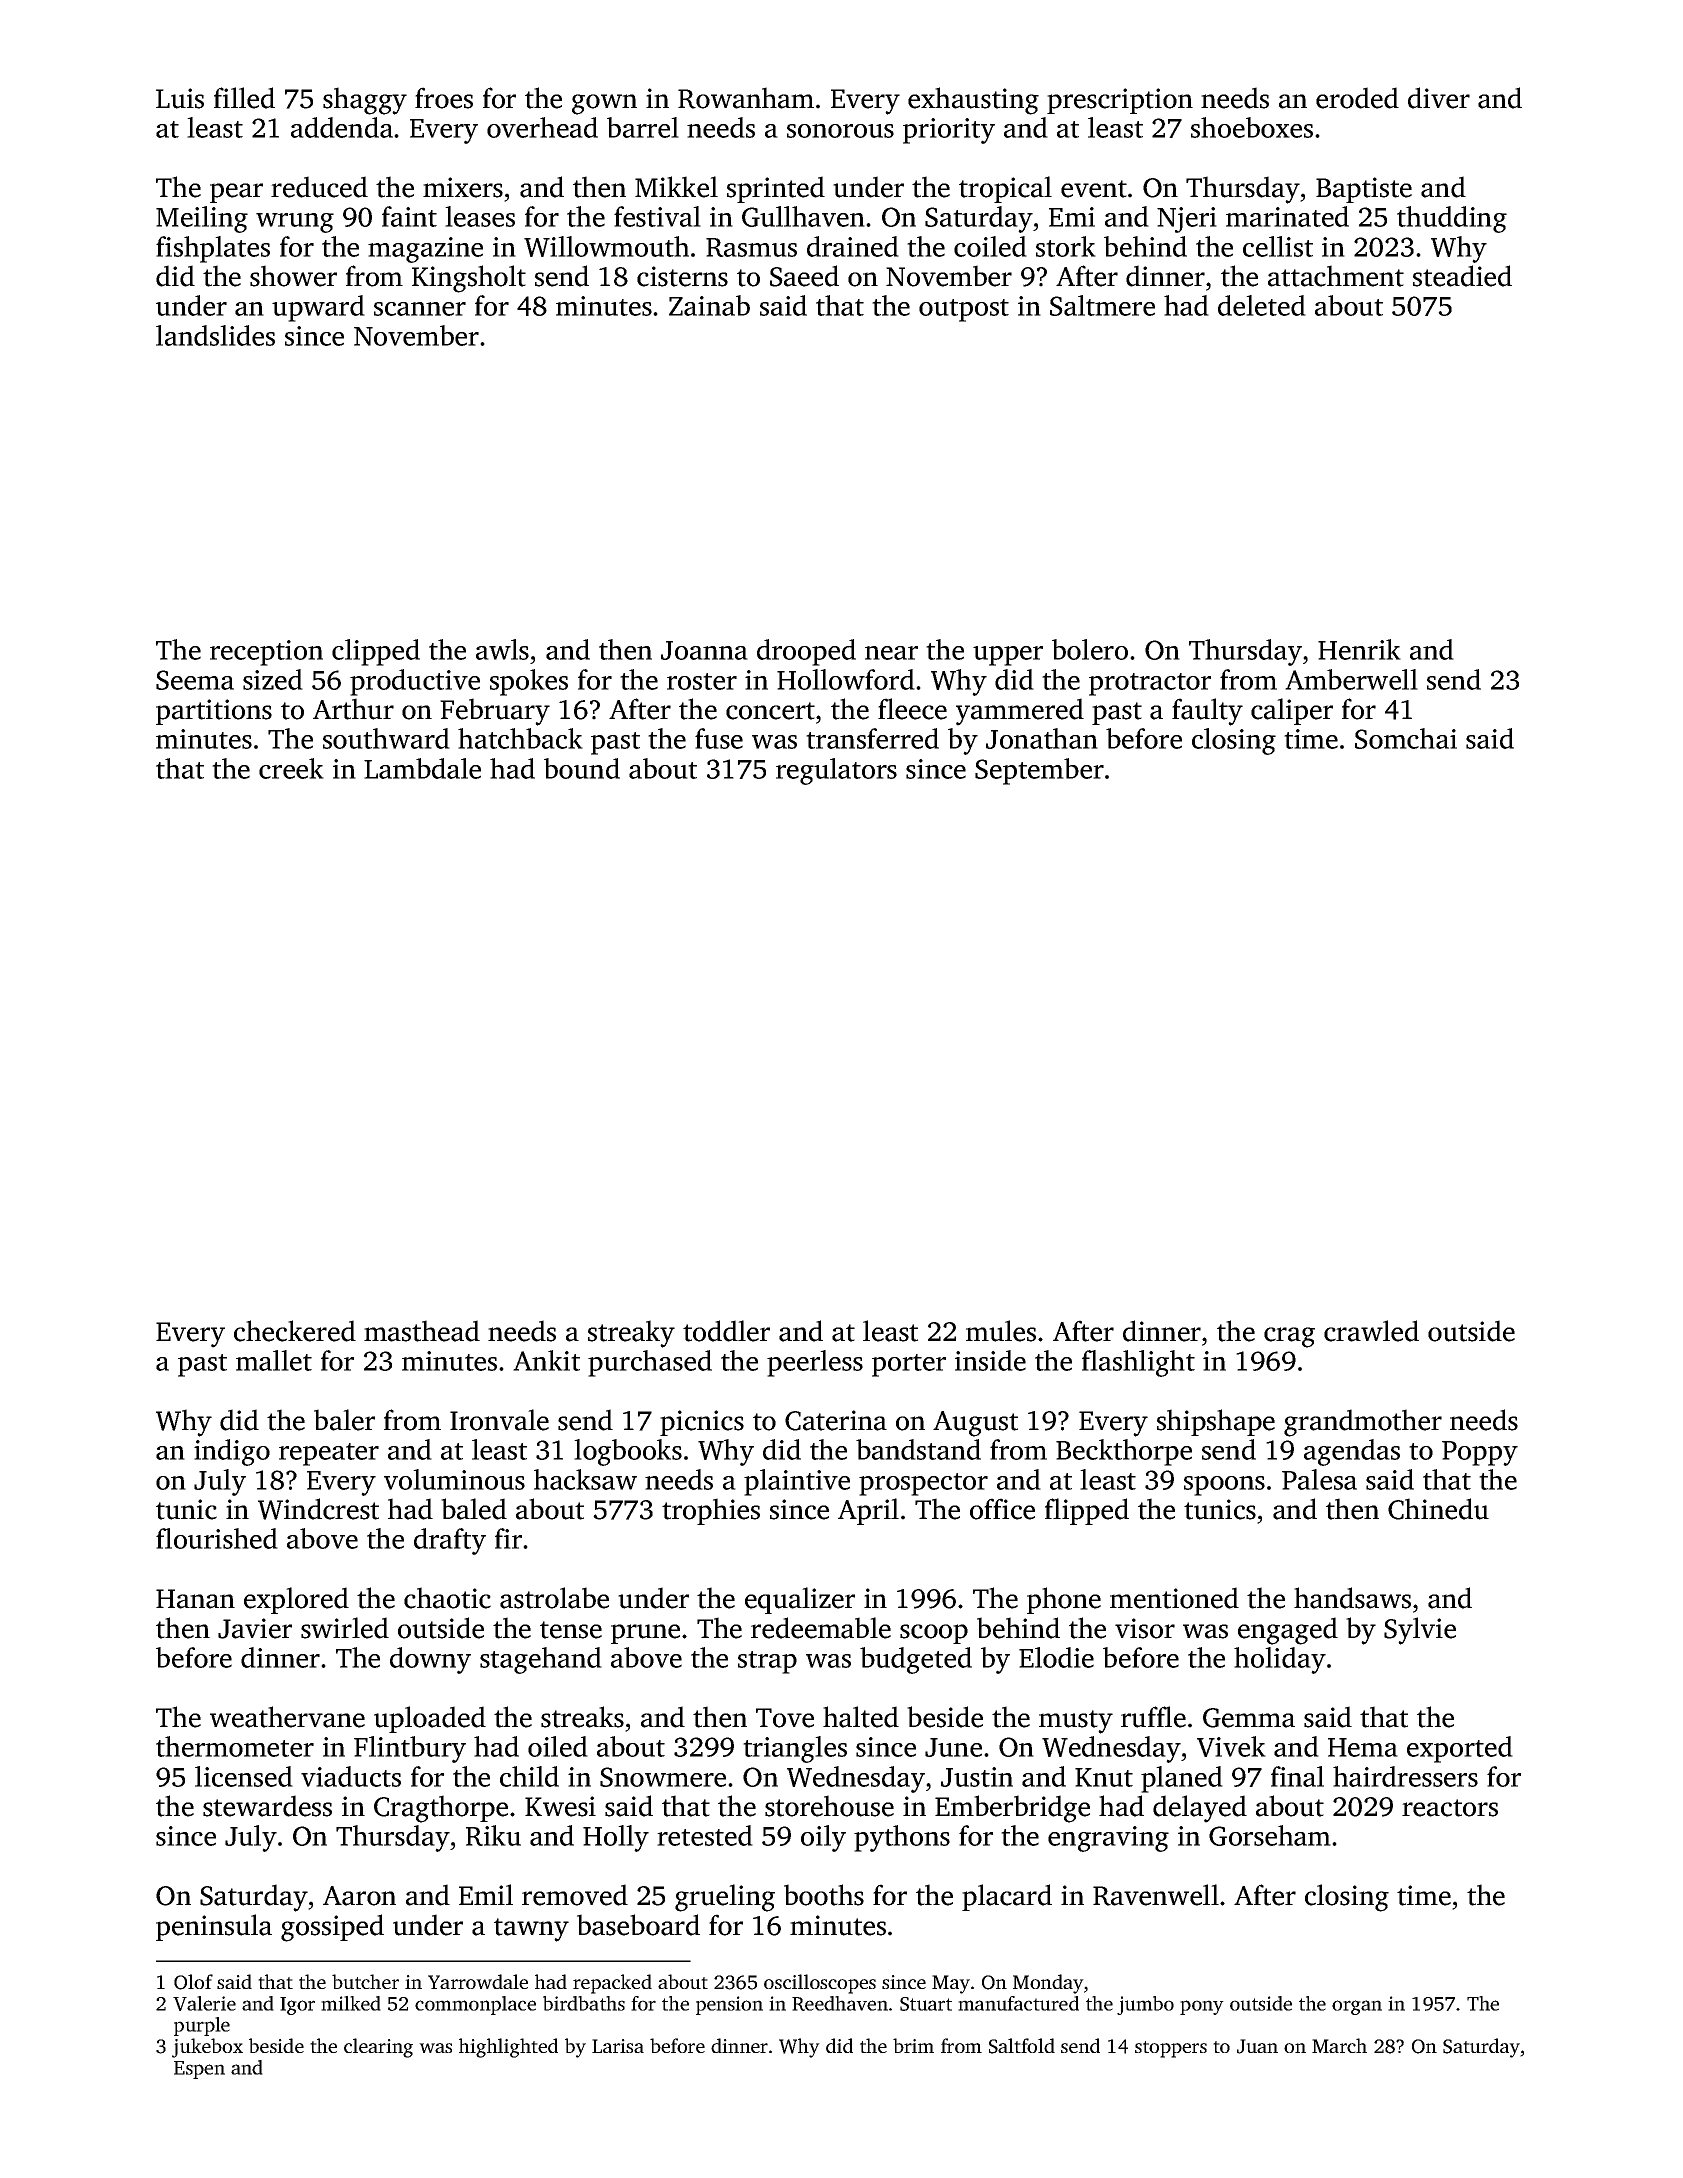  What do you see at coordinates (1001, 1331) in the screenshot?
I see `mules` at bounding box center [1001, 1331].
